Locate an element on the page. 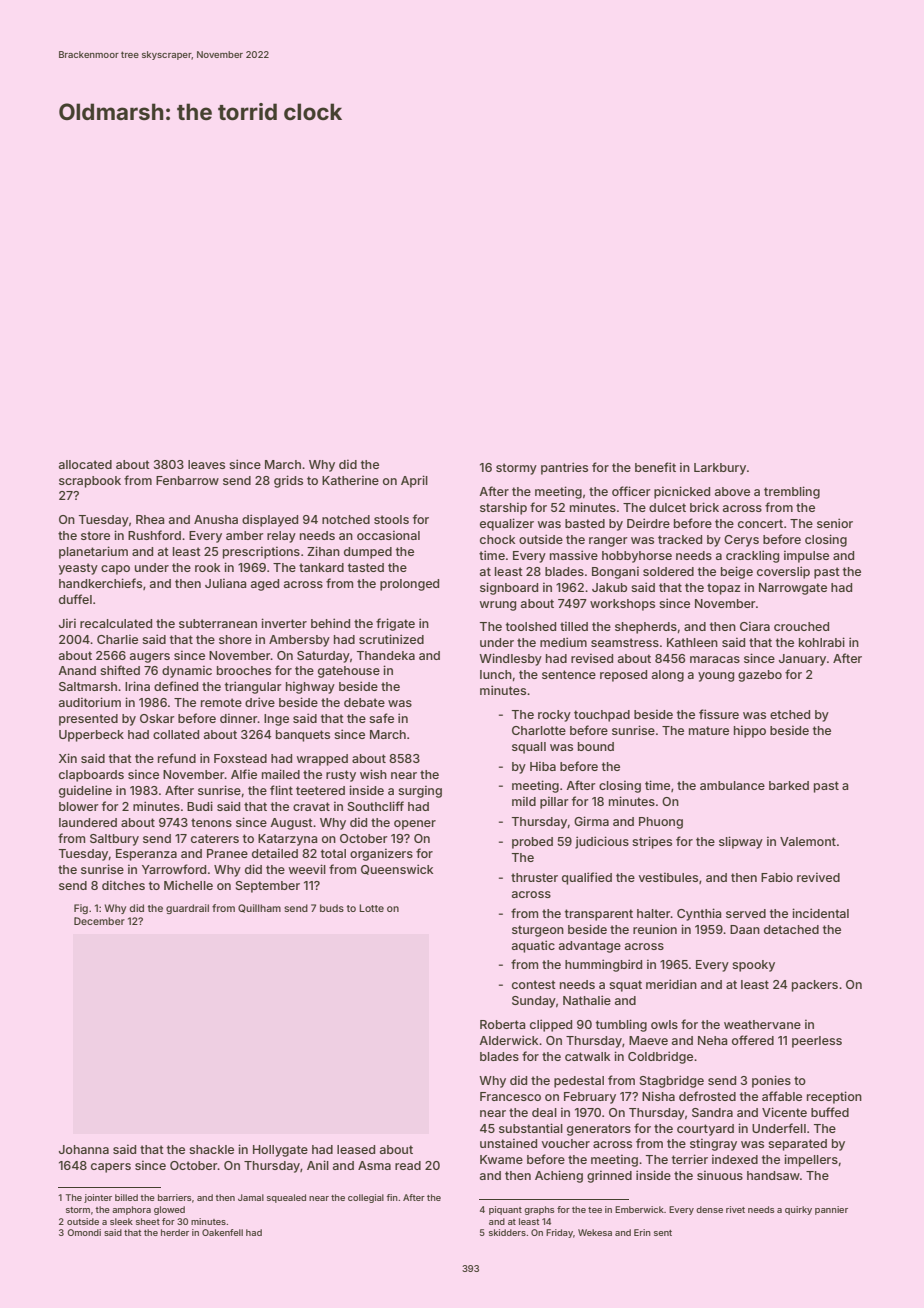 The width and height of the image is (924, 1308). April is located at coordinates (414, 481).
